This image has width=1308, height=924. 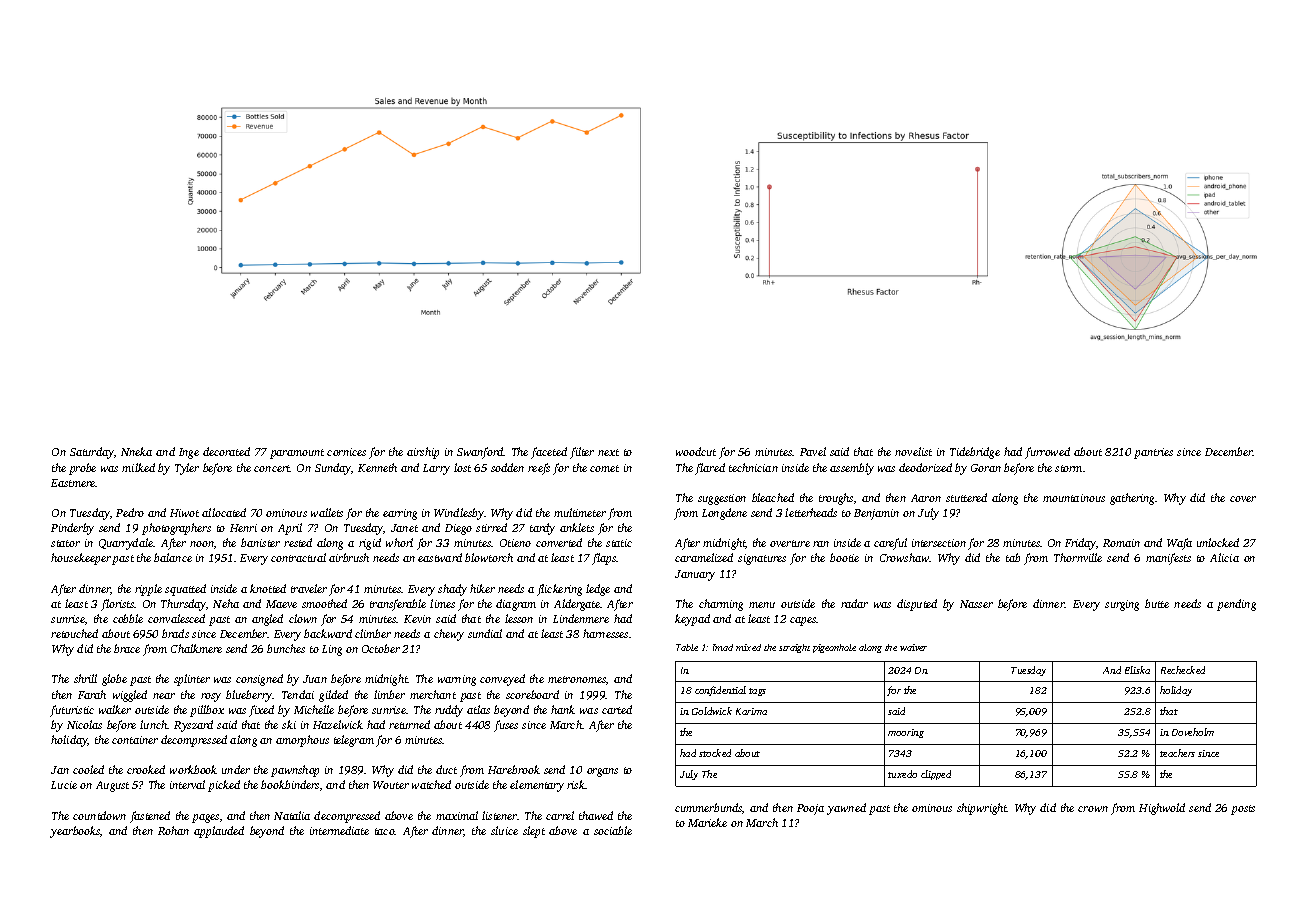 What do you see at coordinates (1183, 670) in the image?
I see `Rechecked` at bounding box center [1183, 670].
